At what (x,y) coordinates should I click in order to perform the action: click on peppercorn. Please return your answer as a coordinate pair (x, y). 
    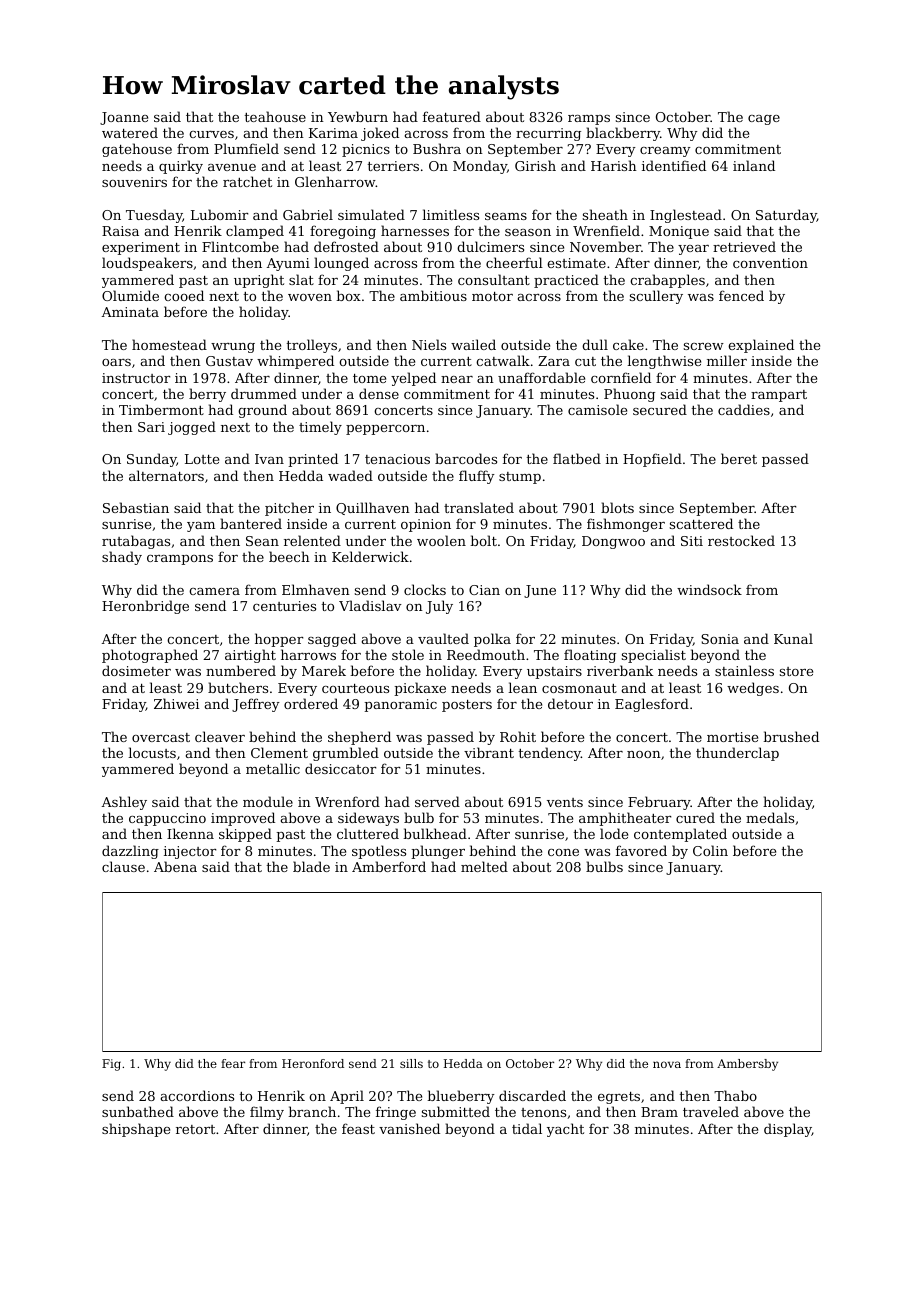
    Looking at the image, I should click on (385, 430).
